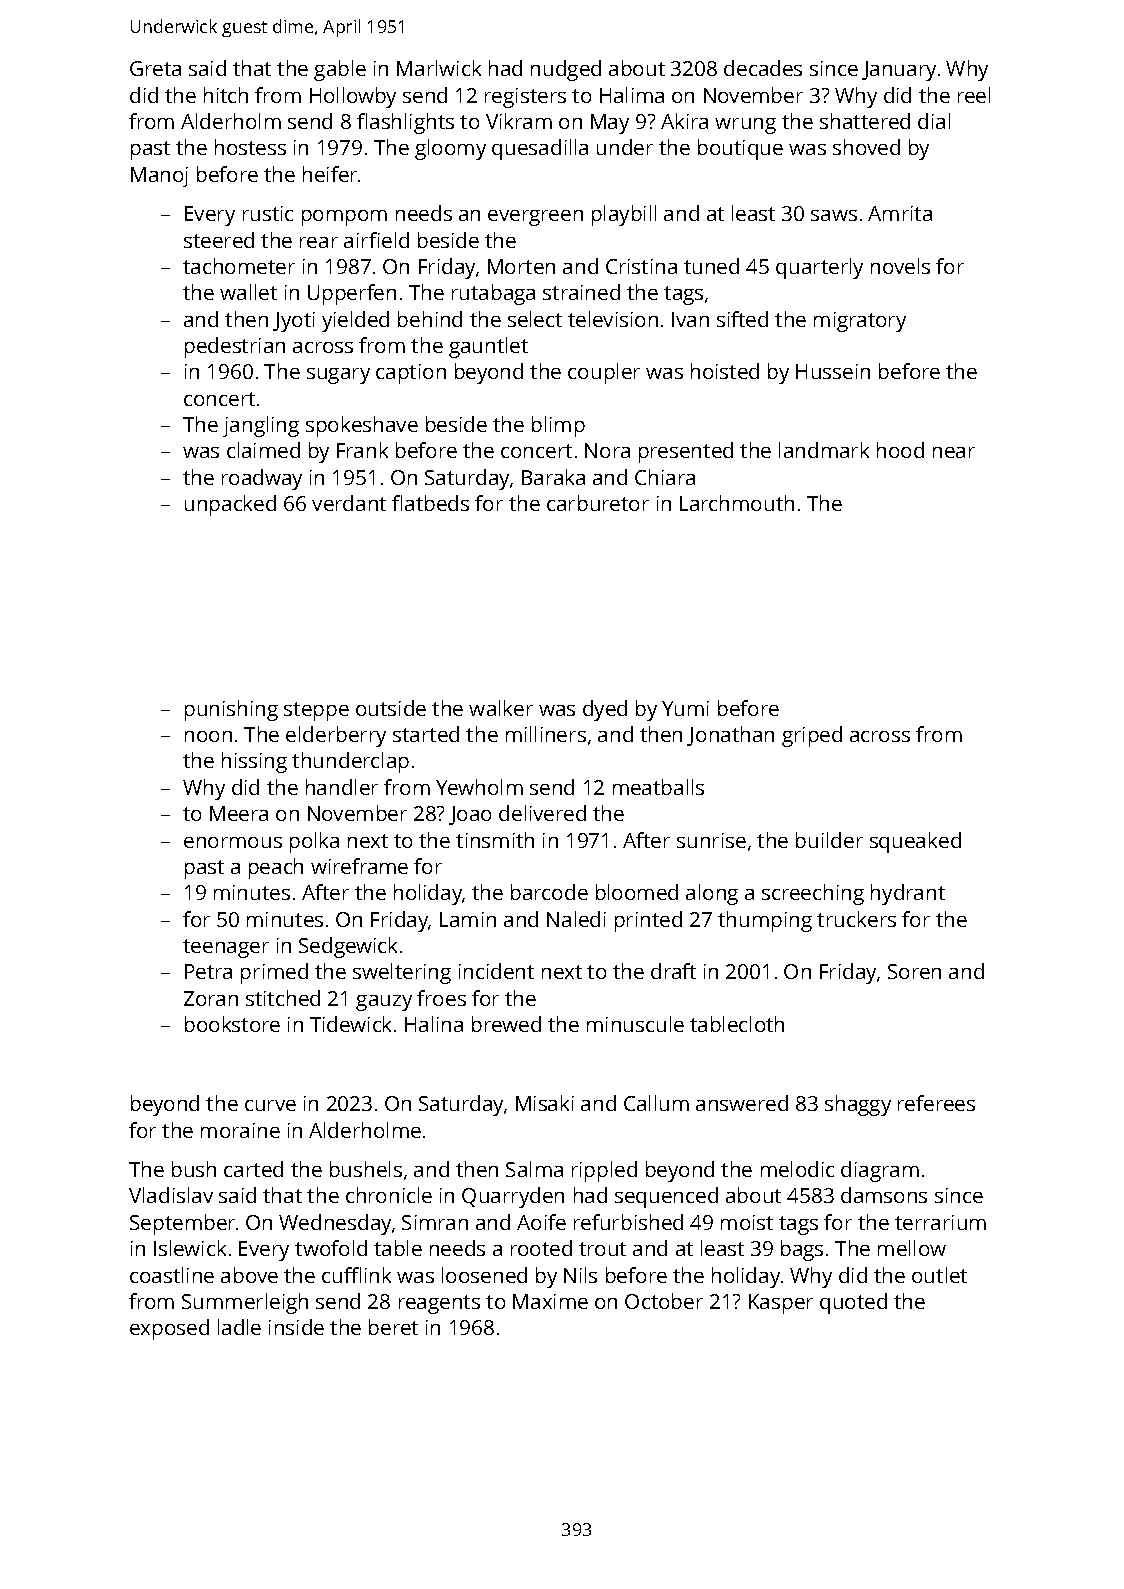 Image resolution: width=1124 pixels, height=1589 pixels. Describe the element at coordinates (954, 452) in the image. I see `near` at that location.
